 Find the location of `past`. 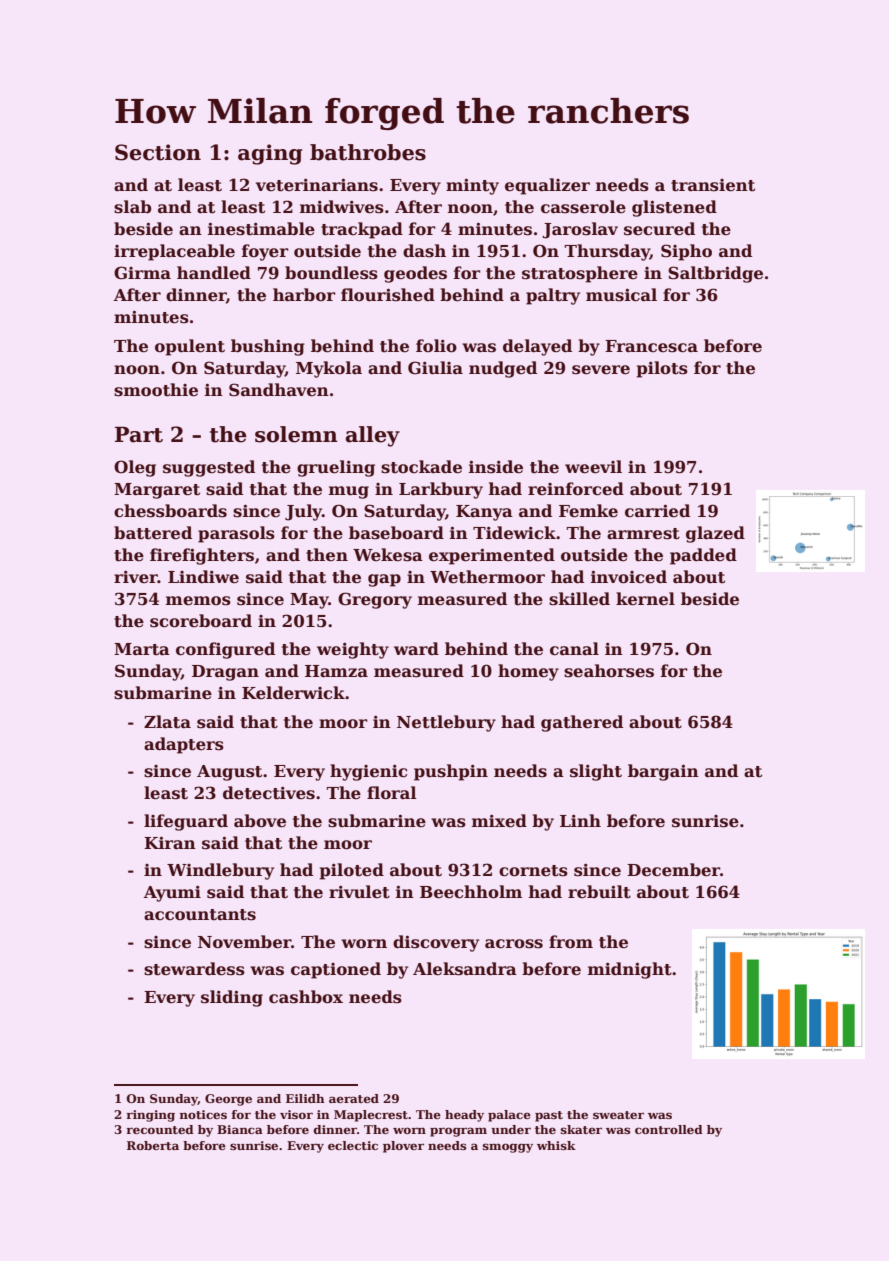

past is located at coordinates (549, 1116).
